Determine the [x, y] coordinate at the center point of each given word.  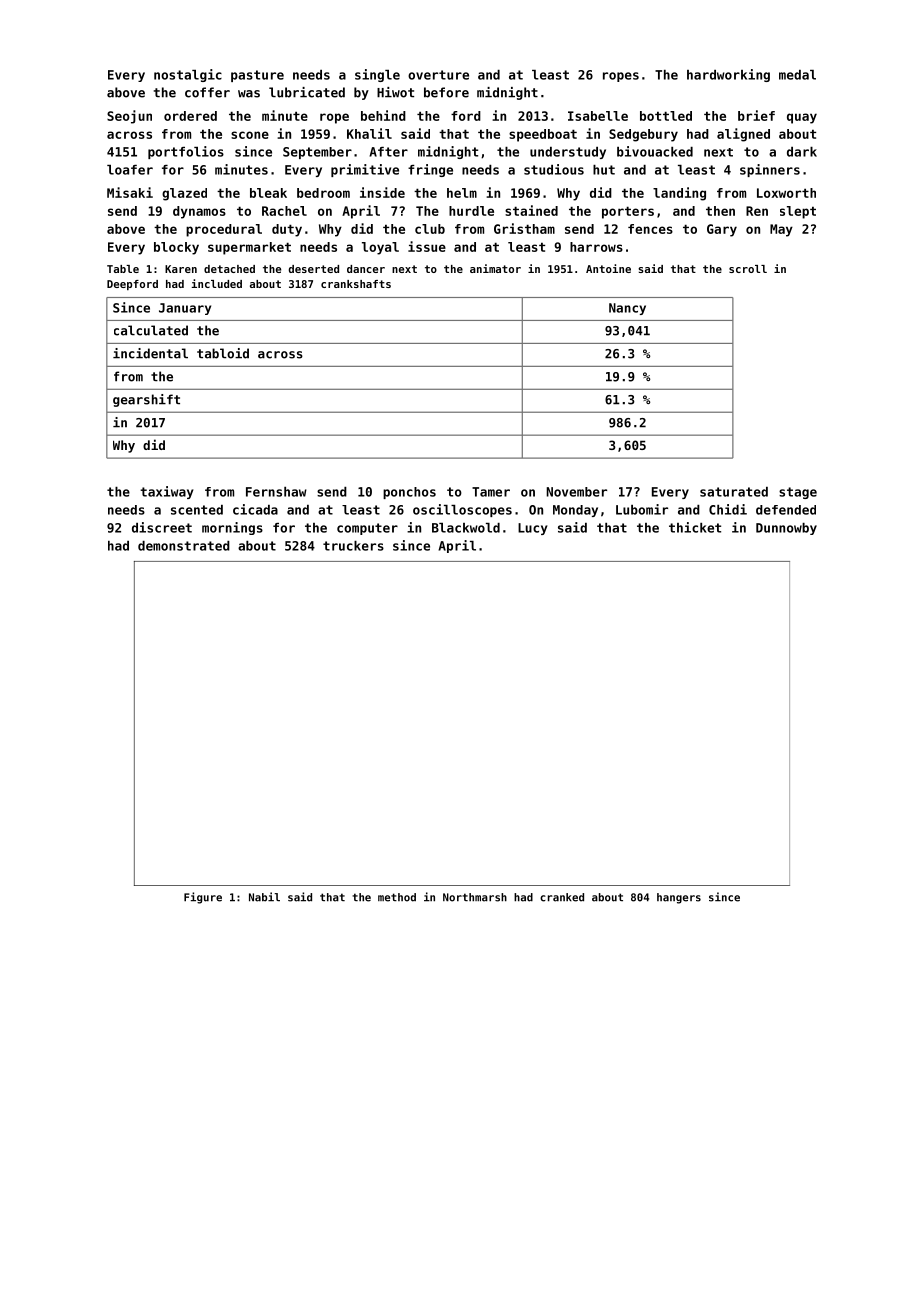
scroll [748, 269]
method [397, 897]
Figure [203, 898]
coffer [207, 92]
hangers [679, 898]
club [430, 229]
